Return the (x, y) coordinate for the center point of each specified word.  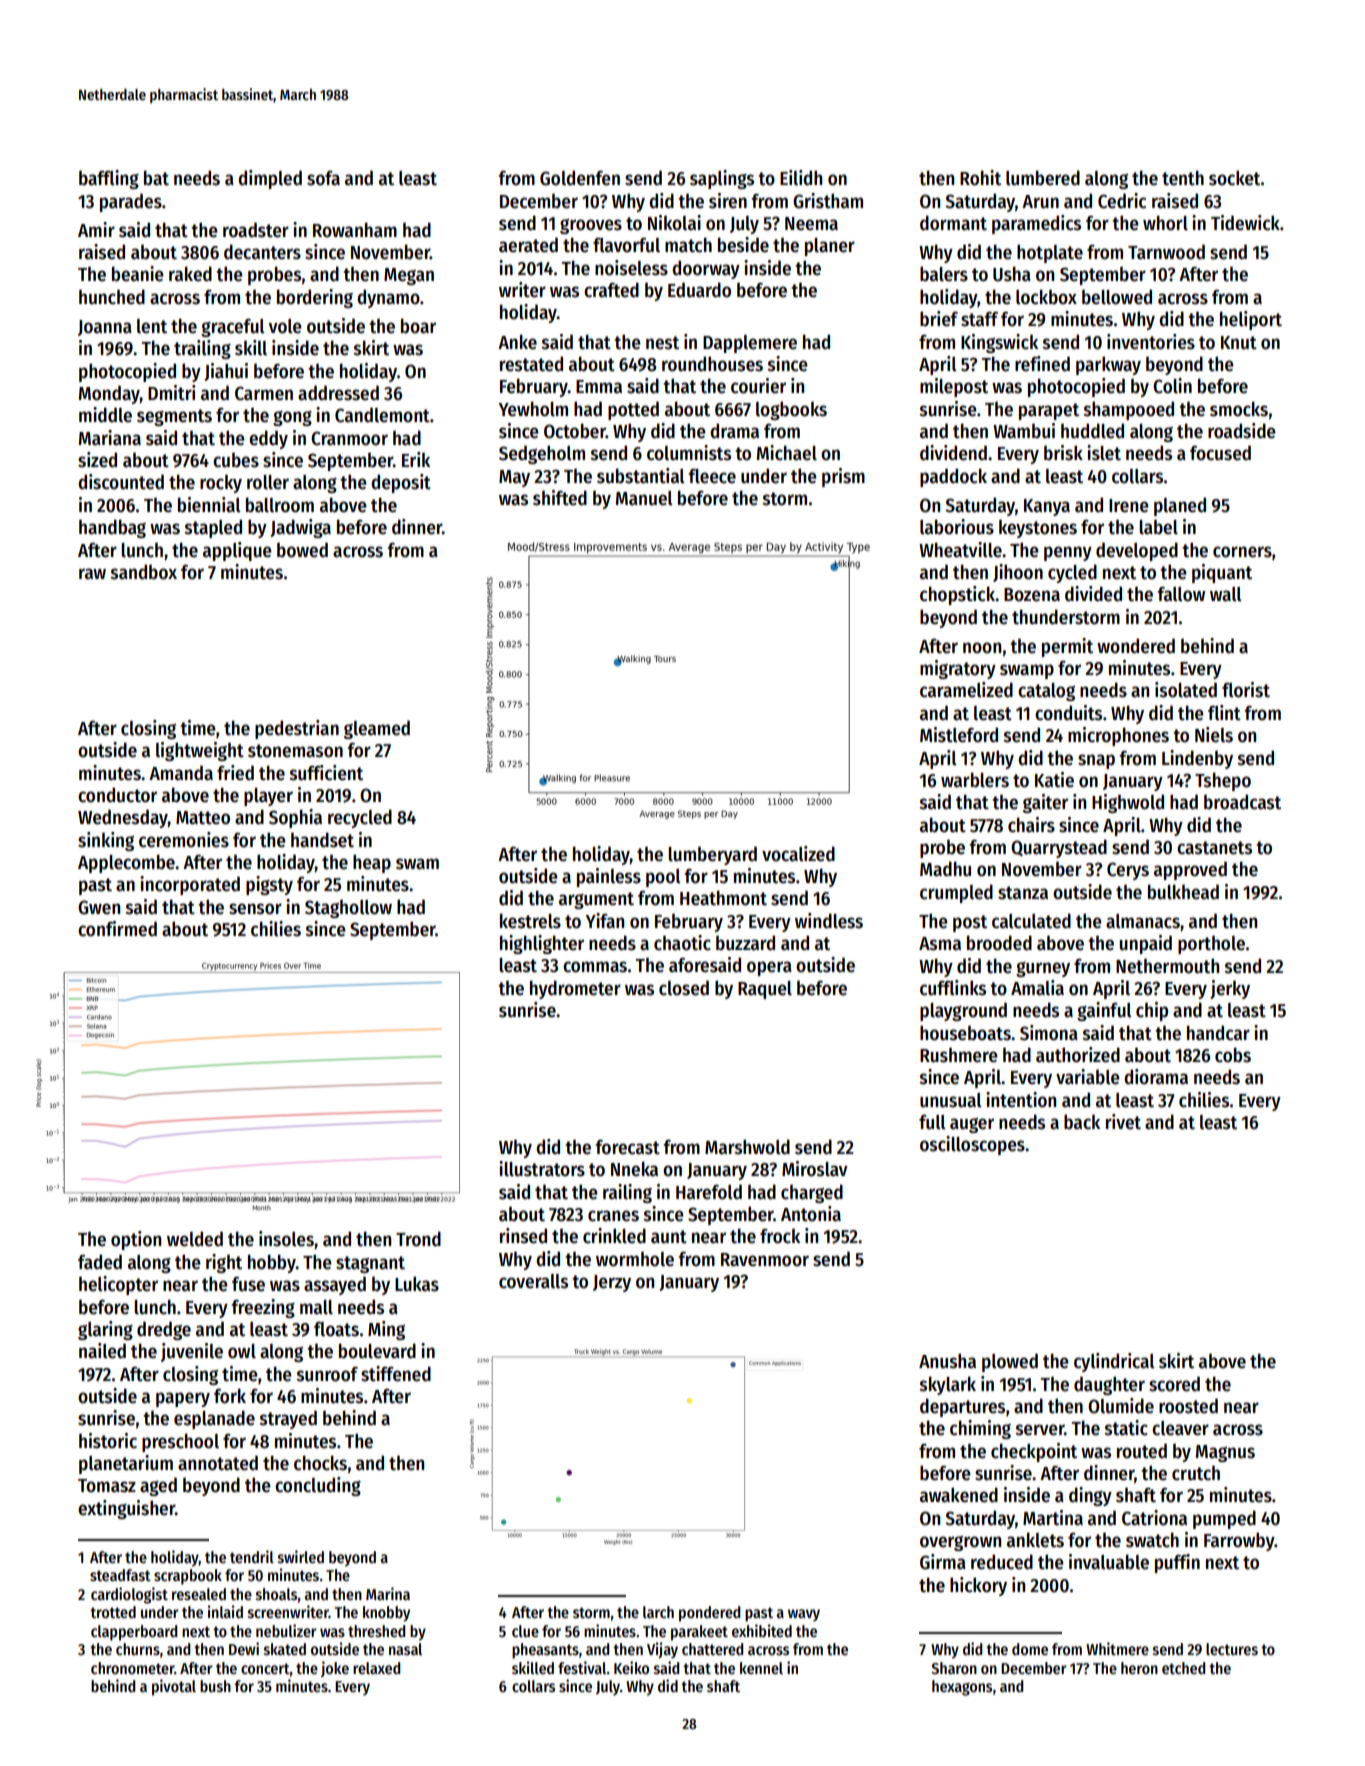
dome (1030, 1649)
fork (230, 1396)
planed (1180, 506)
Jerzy (612, 1283)
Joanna (105, 328)
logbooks (791, 410)
